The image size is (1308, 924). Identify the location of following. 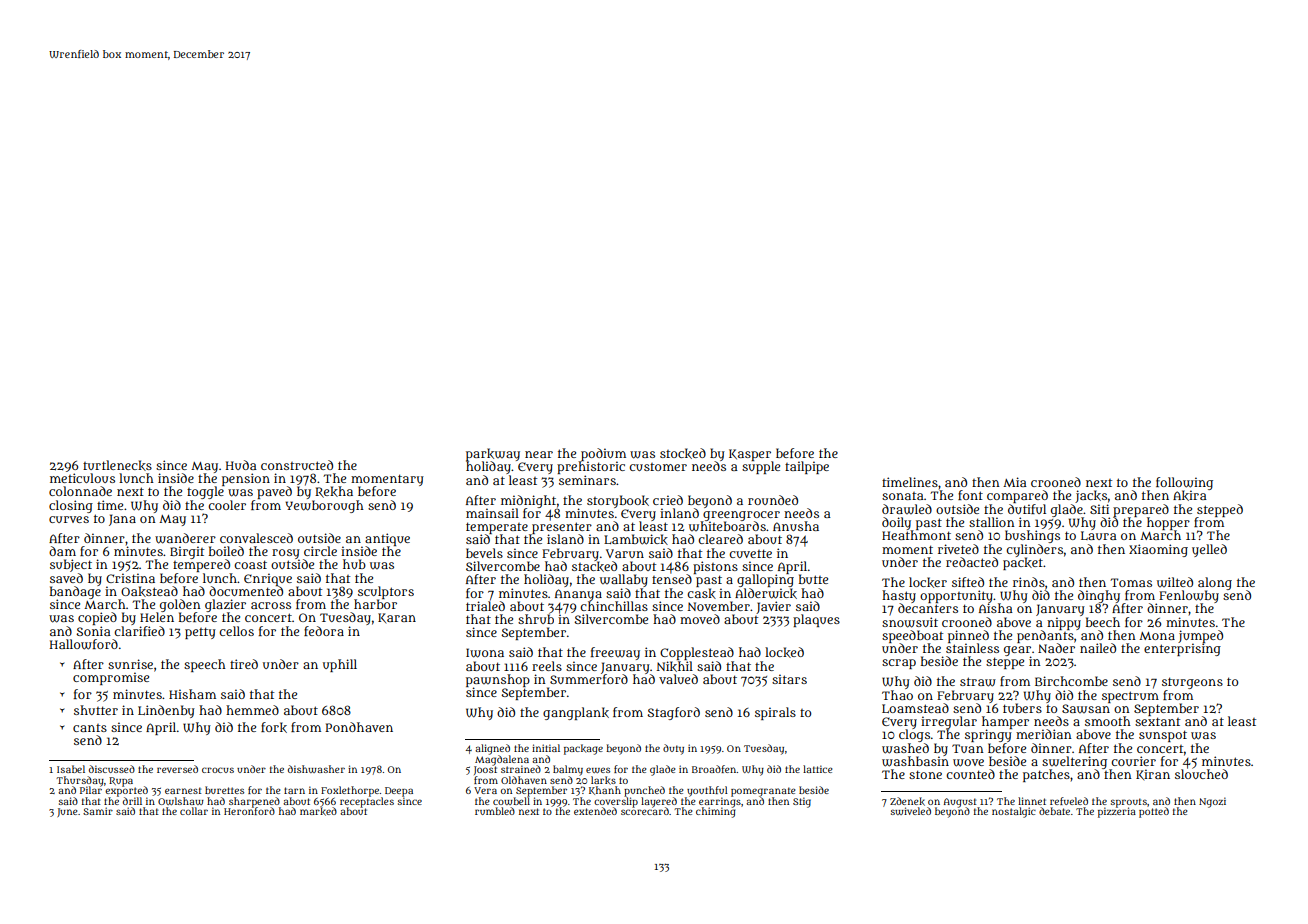
(1184, 483).
